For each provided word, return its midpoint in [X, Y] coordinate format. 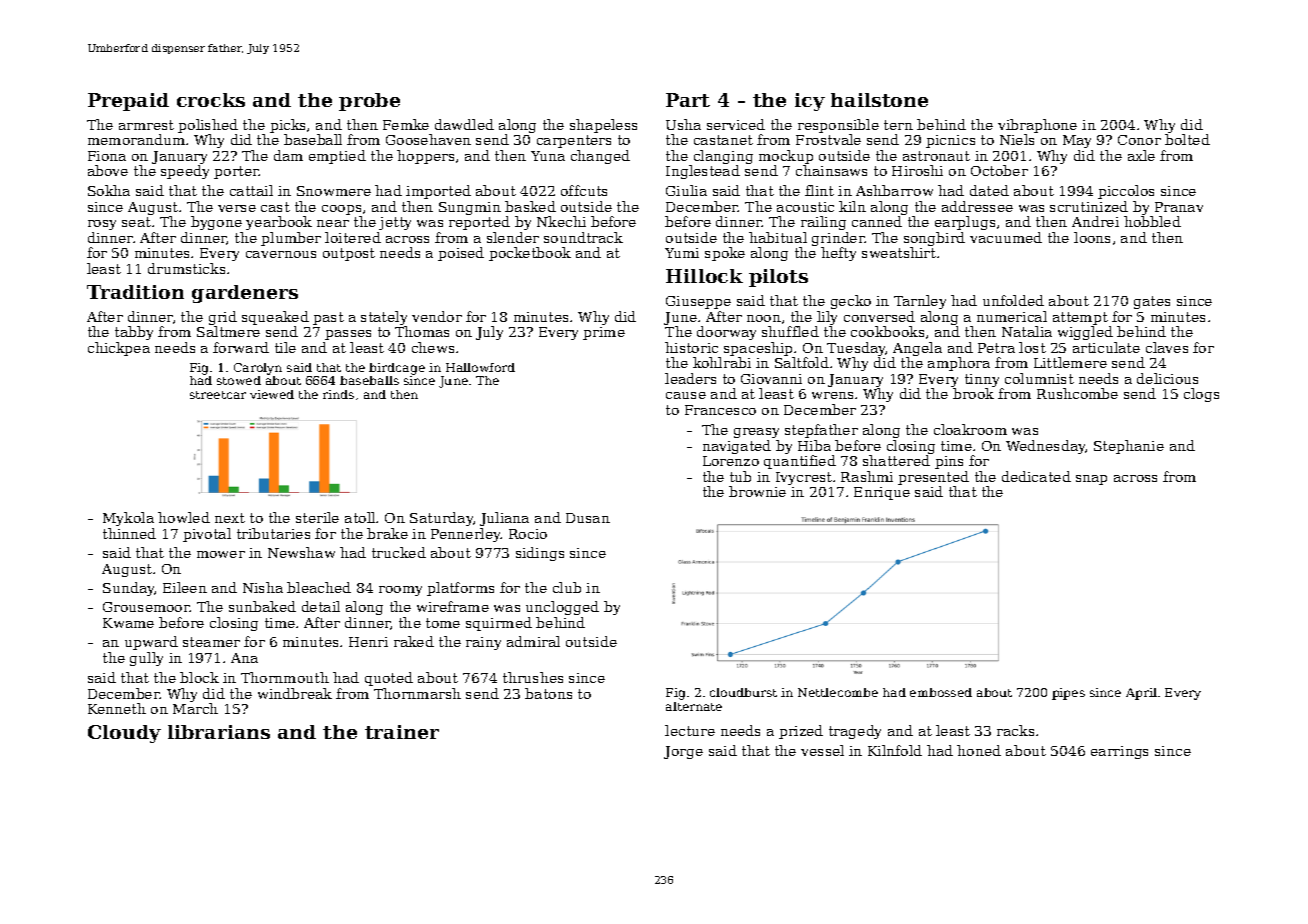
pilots [778, 278]
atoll [360, 517]
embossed [941, 692]
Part [688, 100]
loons [1092, 237]
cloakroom [970, 429]
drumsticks [186, 268]
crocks [211, 100]
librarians [219, 732]
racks [1015, 730]
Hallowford [480, 367]
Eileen [185, 587]
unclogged [562, 608]
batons [548, 693]
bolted [1187, 139]
